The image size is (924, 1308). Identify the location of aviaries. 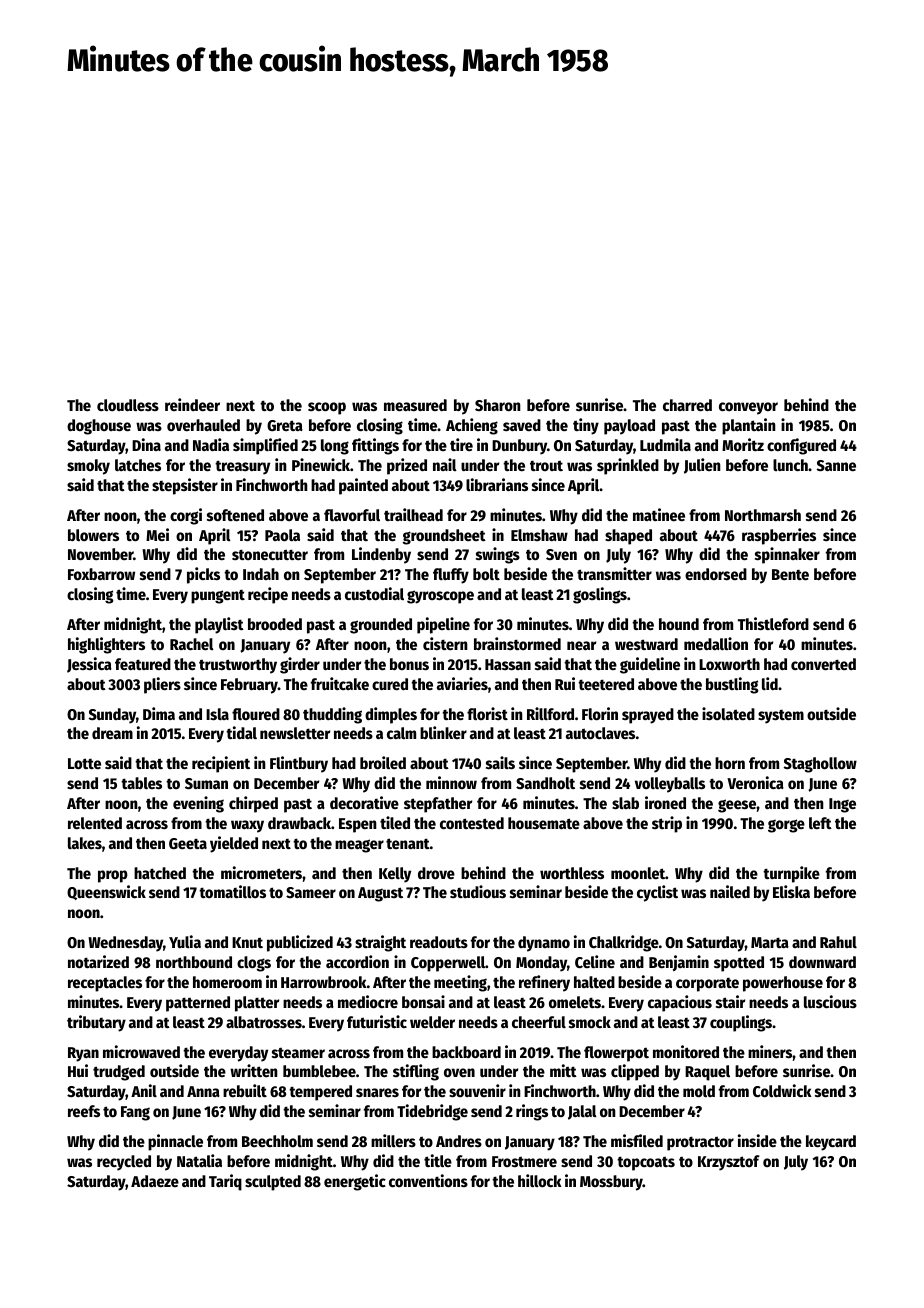
(462, 683).
